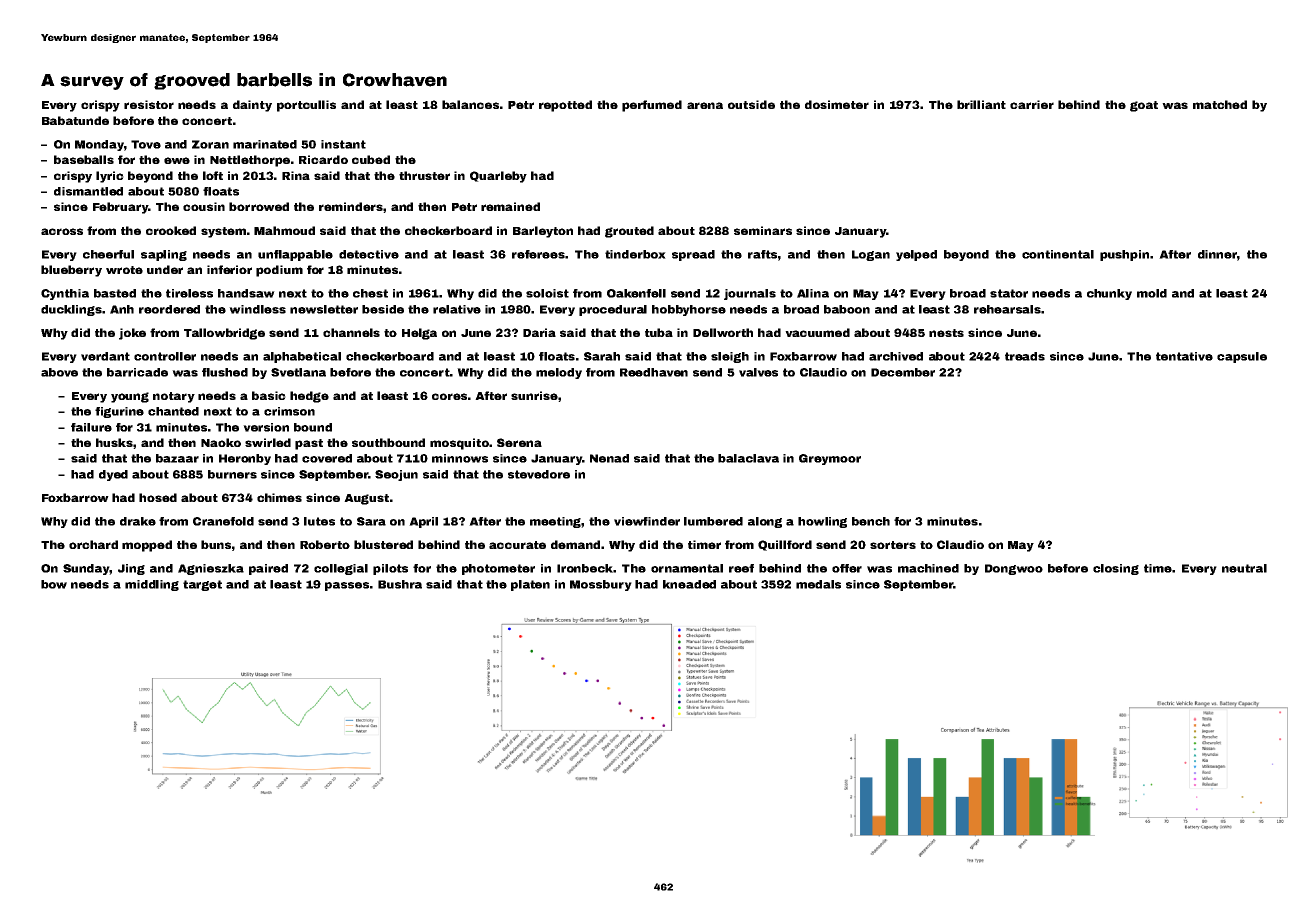  Describe the element at coordinates (1058, 254) in the screenshot. I see `continental` at that location.
